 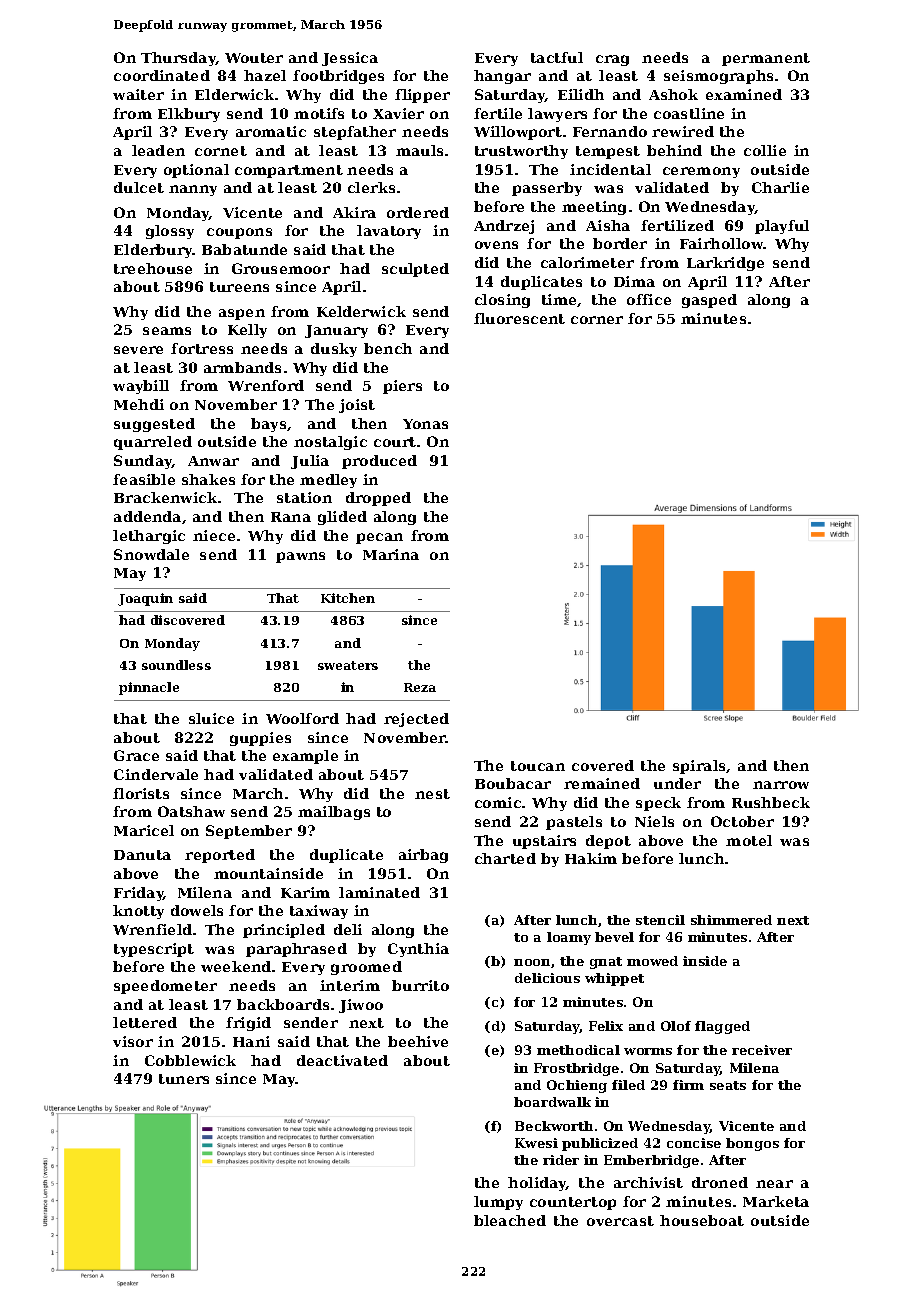 What do you see at coordinates (722, 1027) in the screenshot?
I see `flagged` at bounding box center [722, 1027].
